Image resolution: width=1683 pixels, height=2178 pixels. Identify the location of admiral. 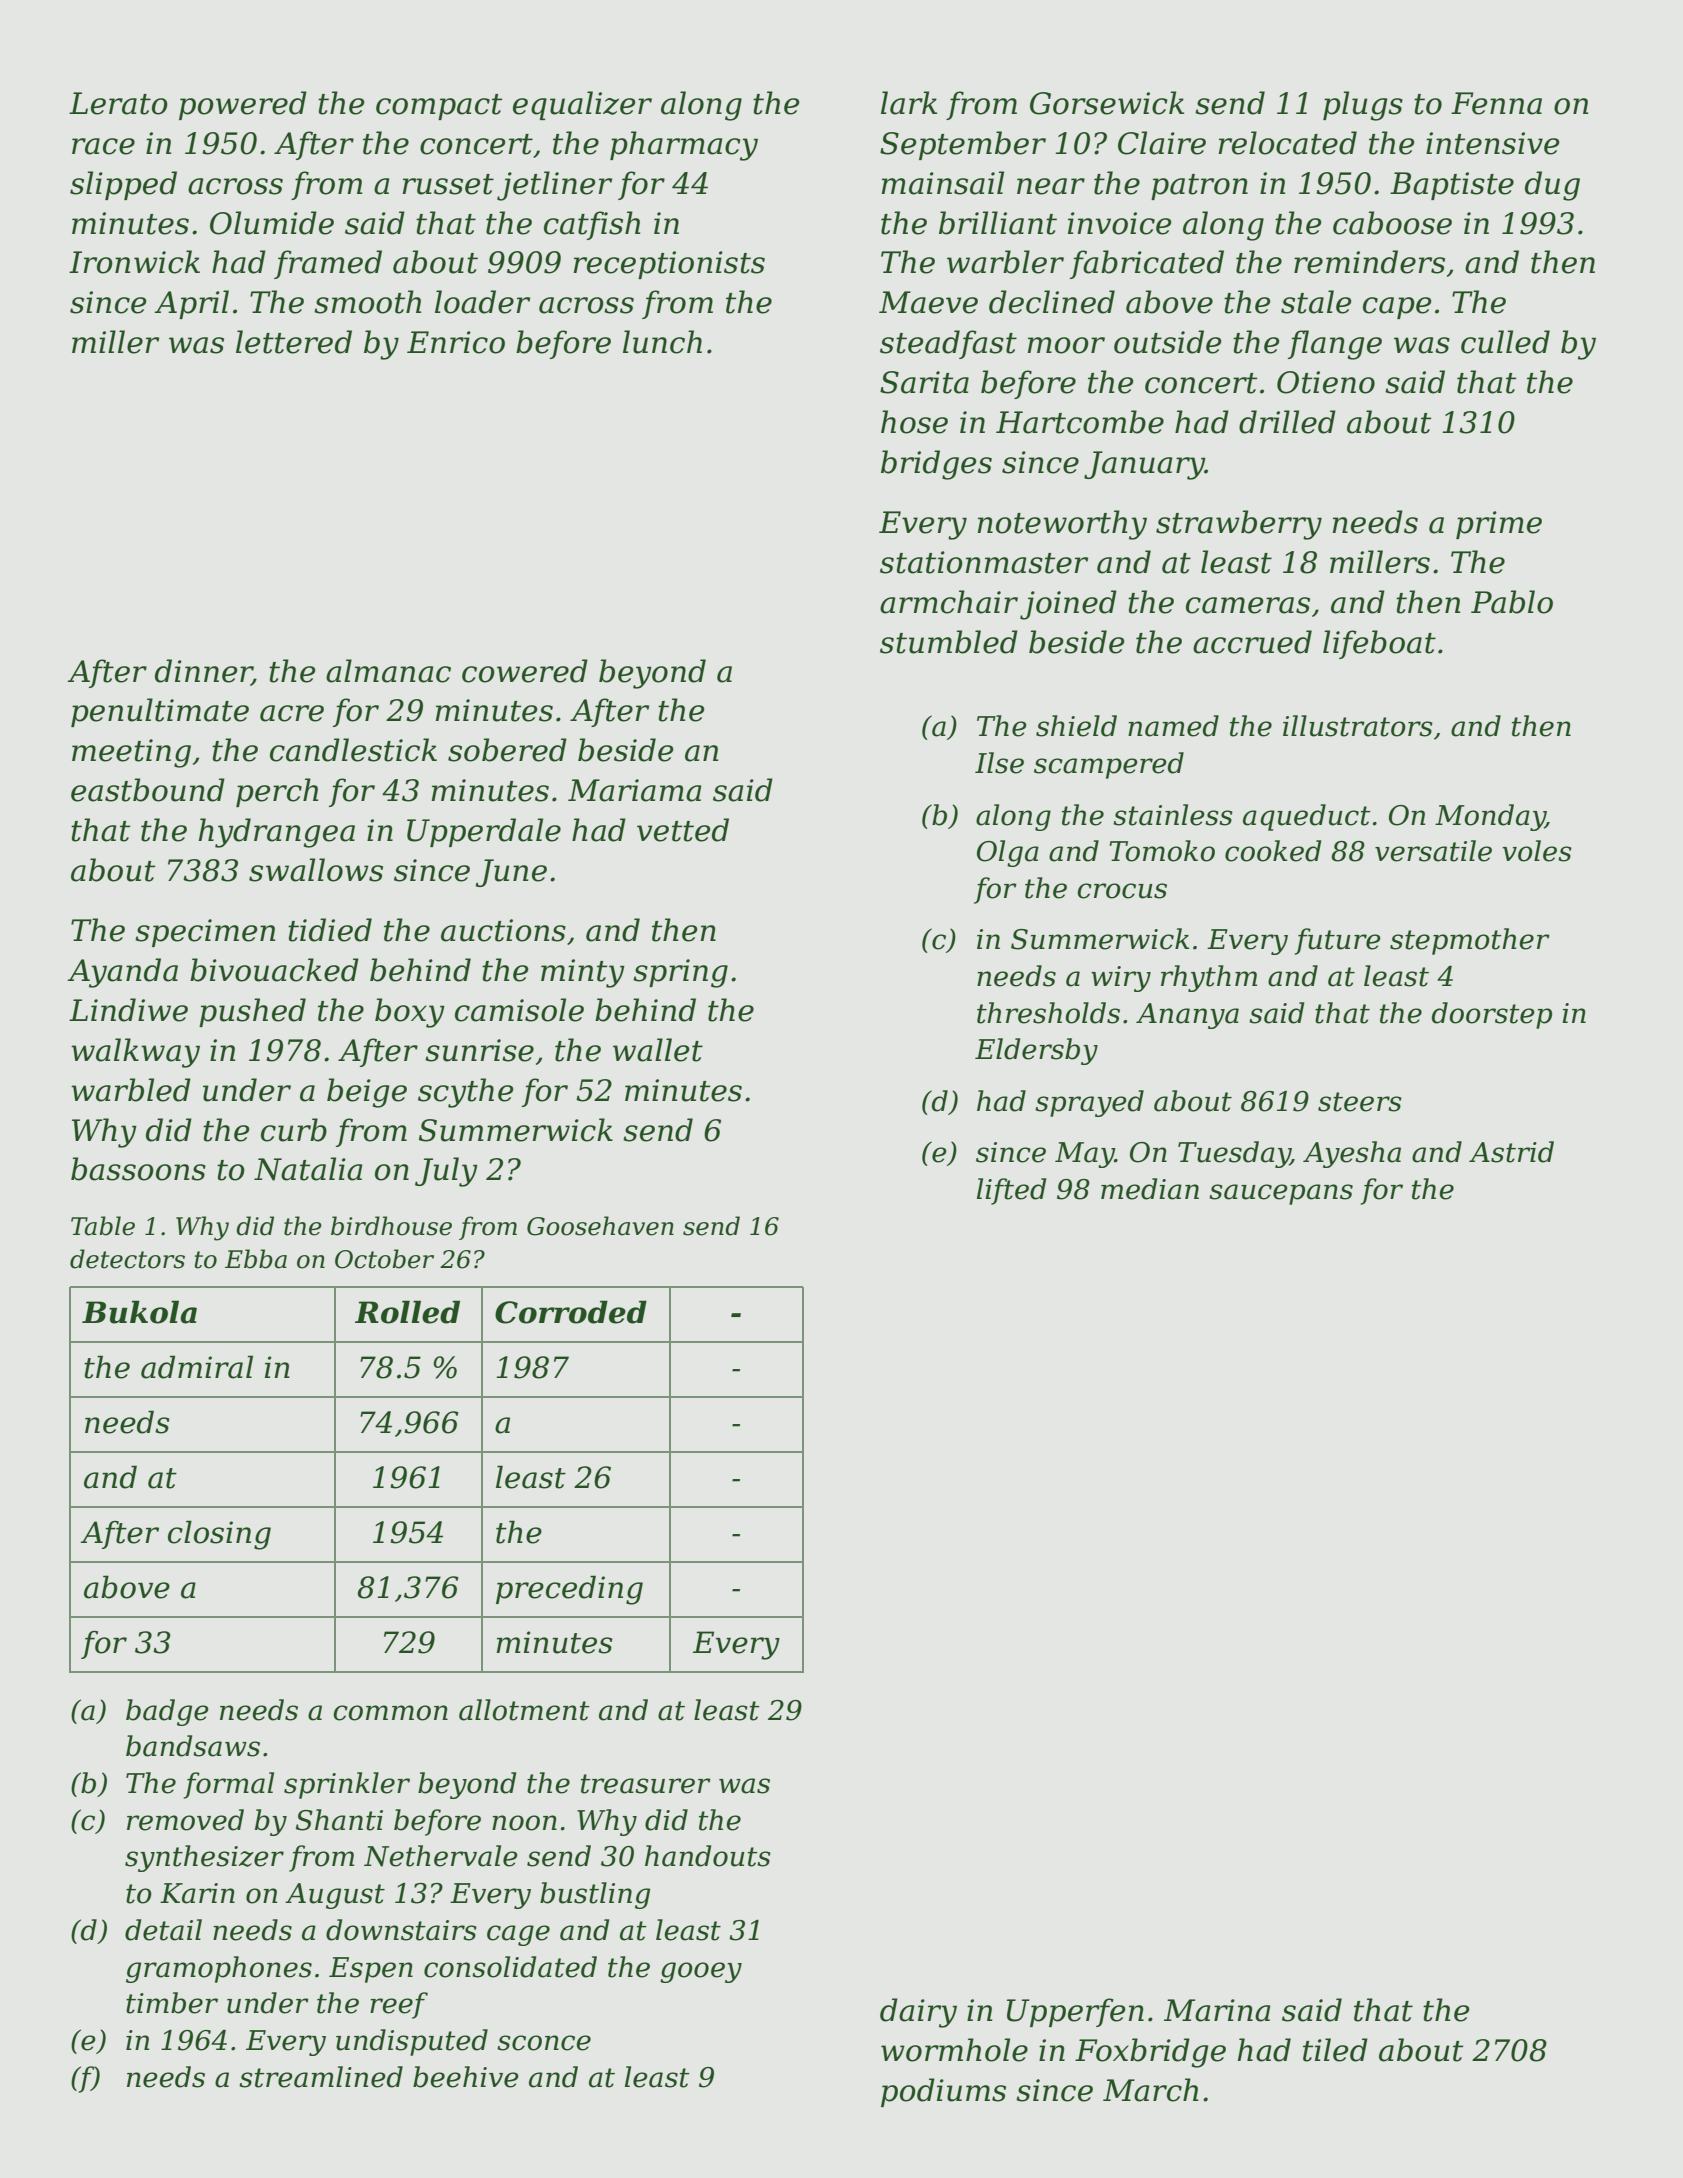
(197, 1367).
